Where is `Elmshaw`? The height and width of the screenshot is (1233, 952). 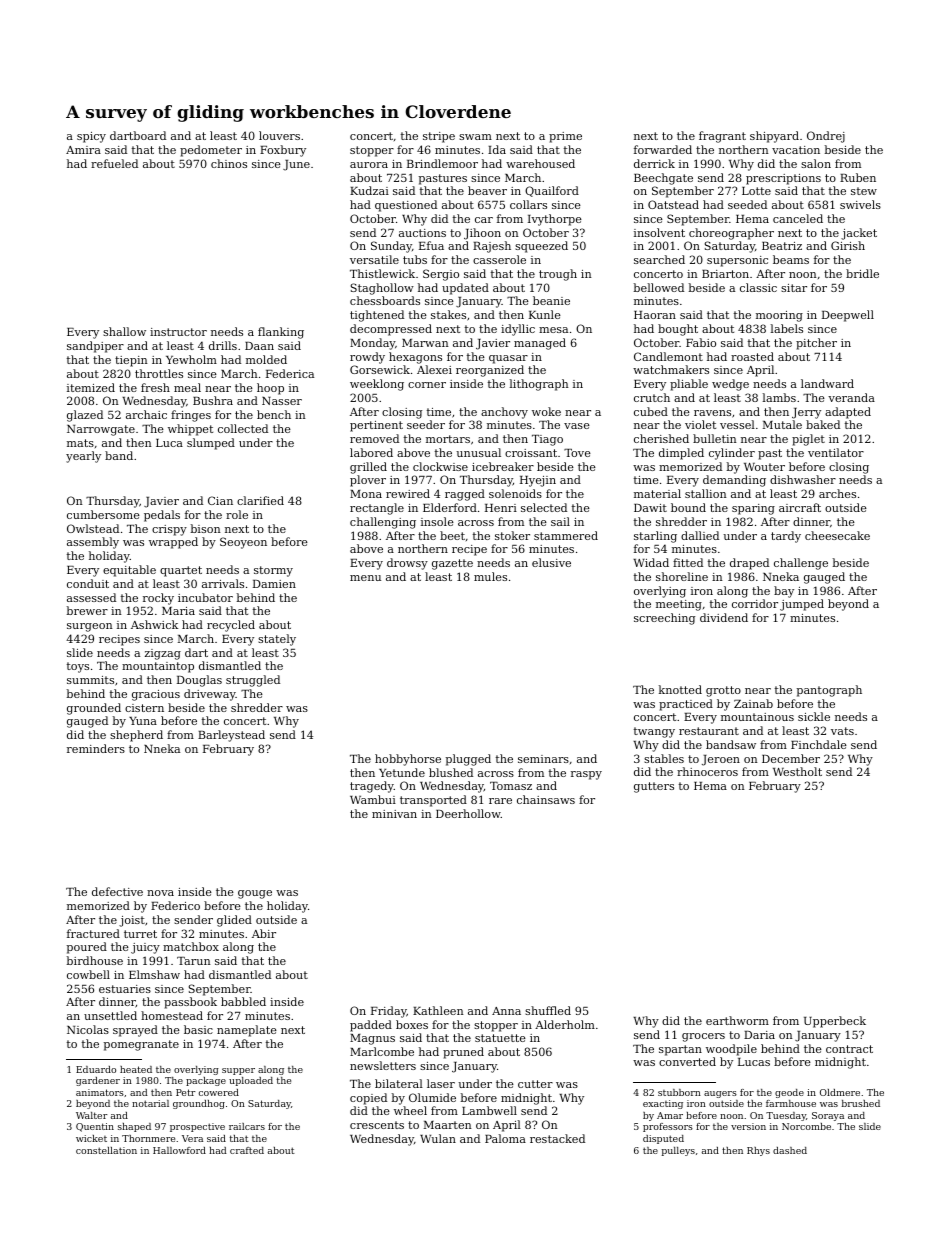 Elmshaw is located at coordinates (154, 974).
